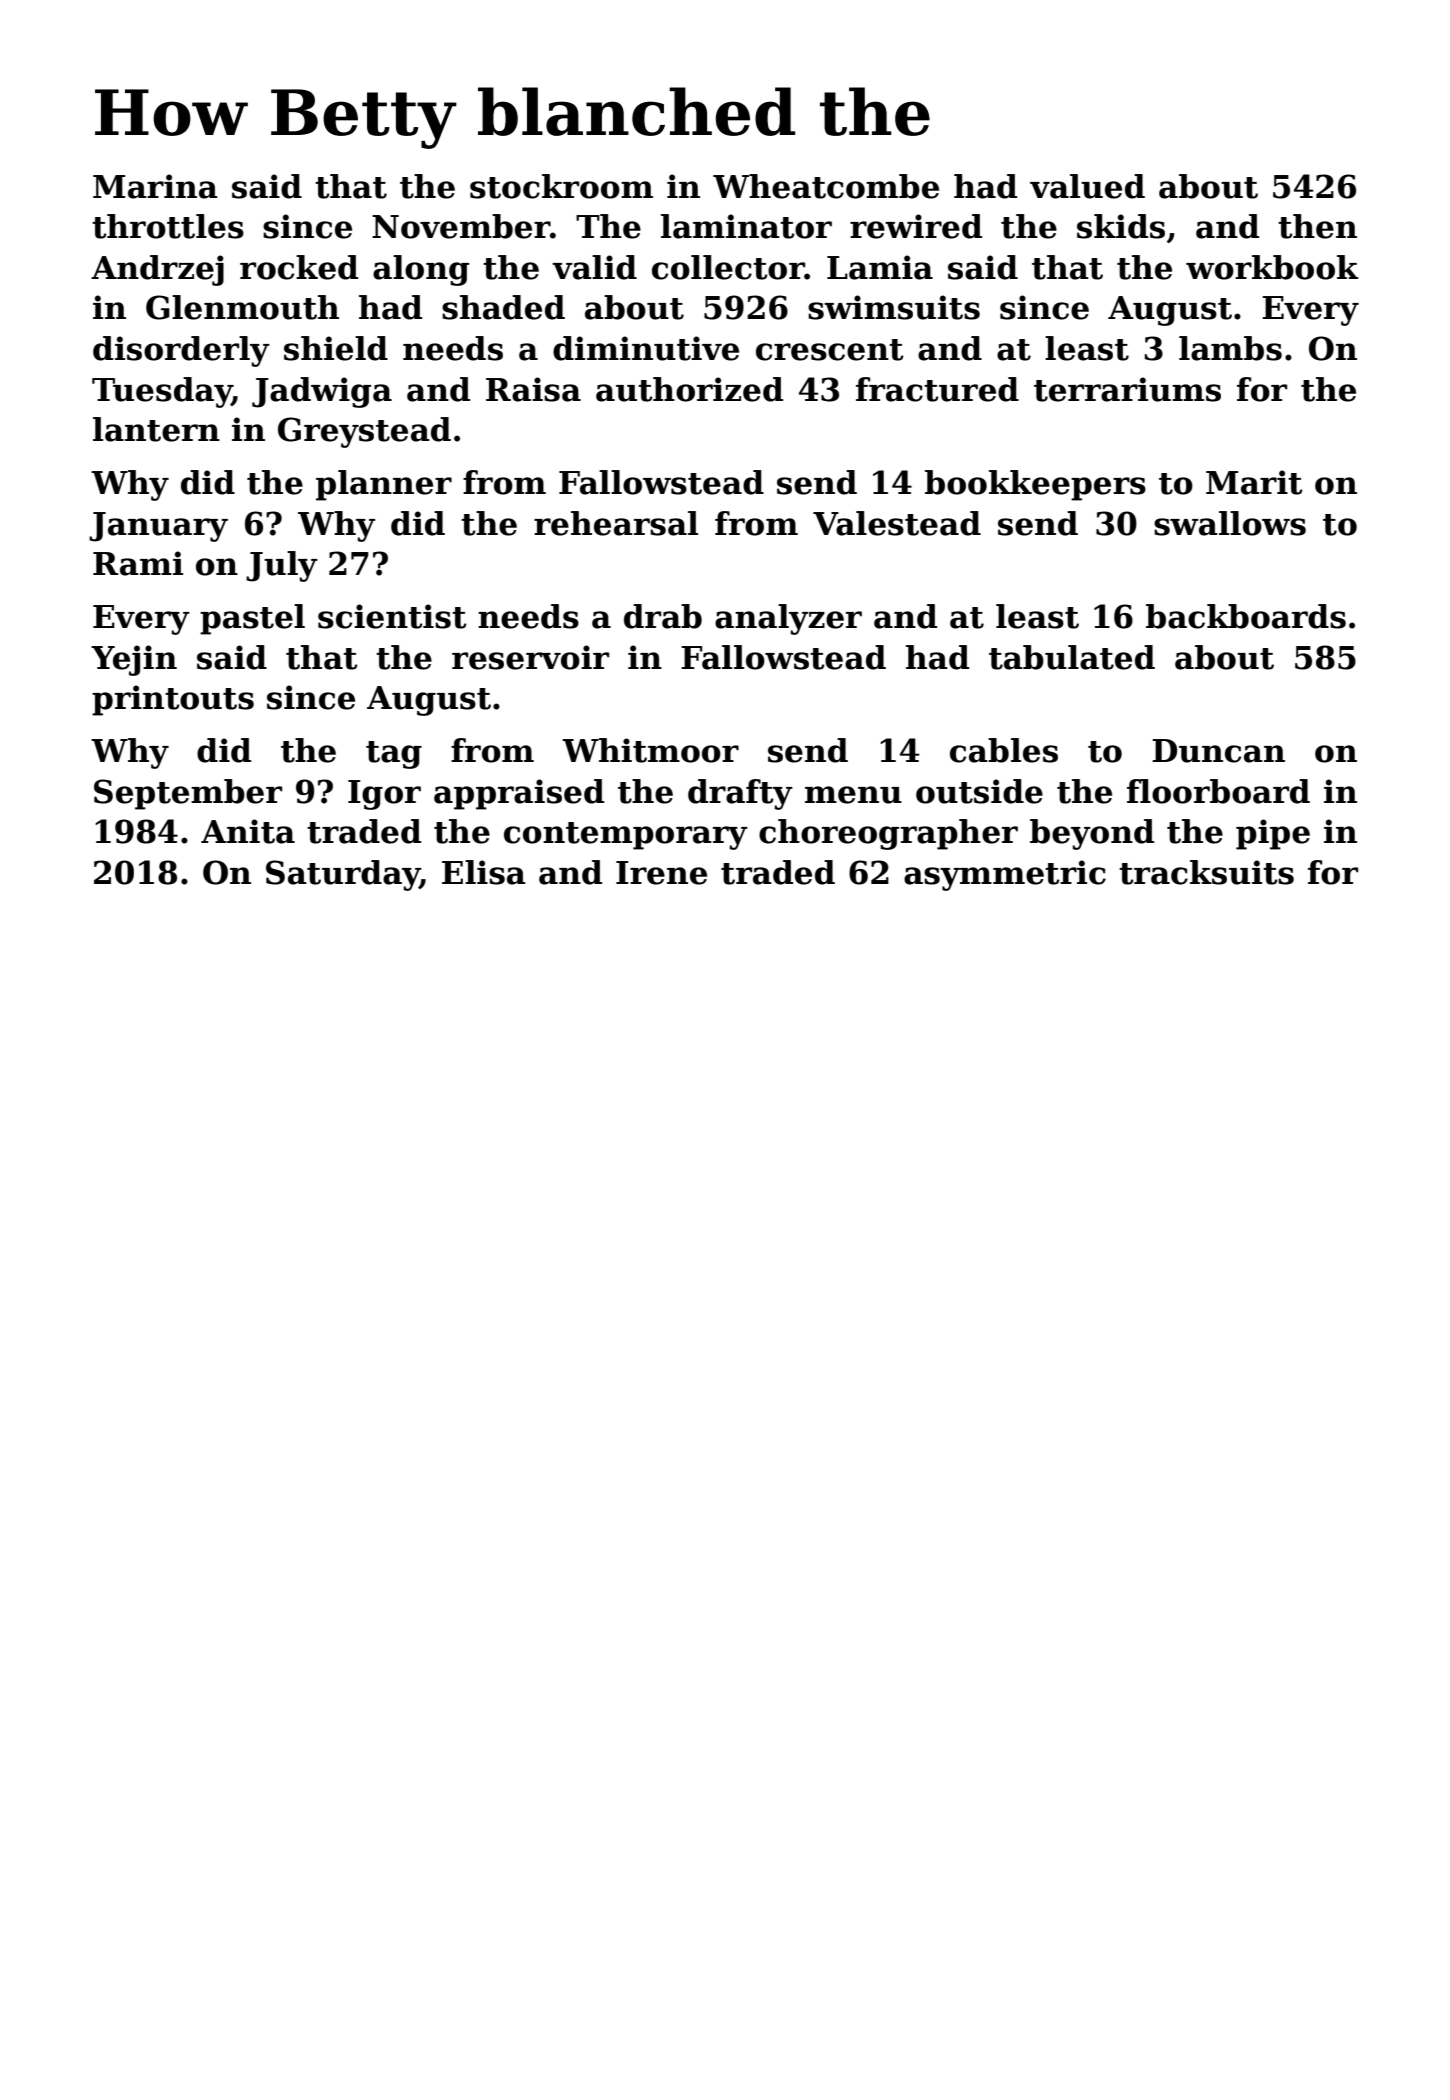  I want to click on swallows, so click(1230, 523).
